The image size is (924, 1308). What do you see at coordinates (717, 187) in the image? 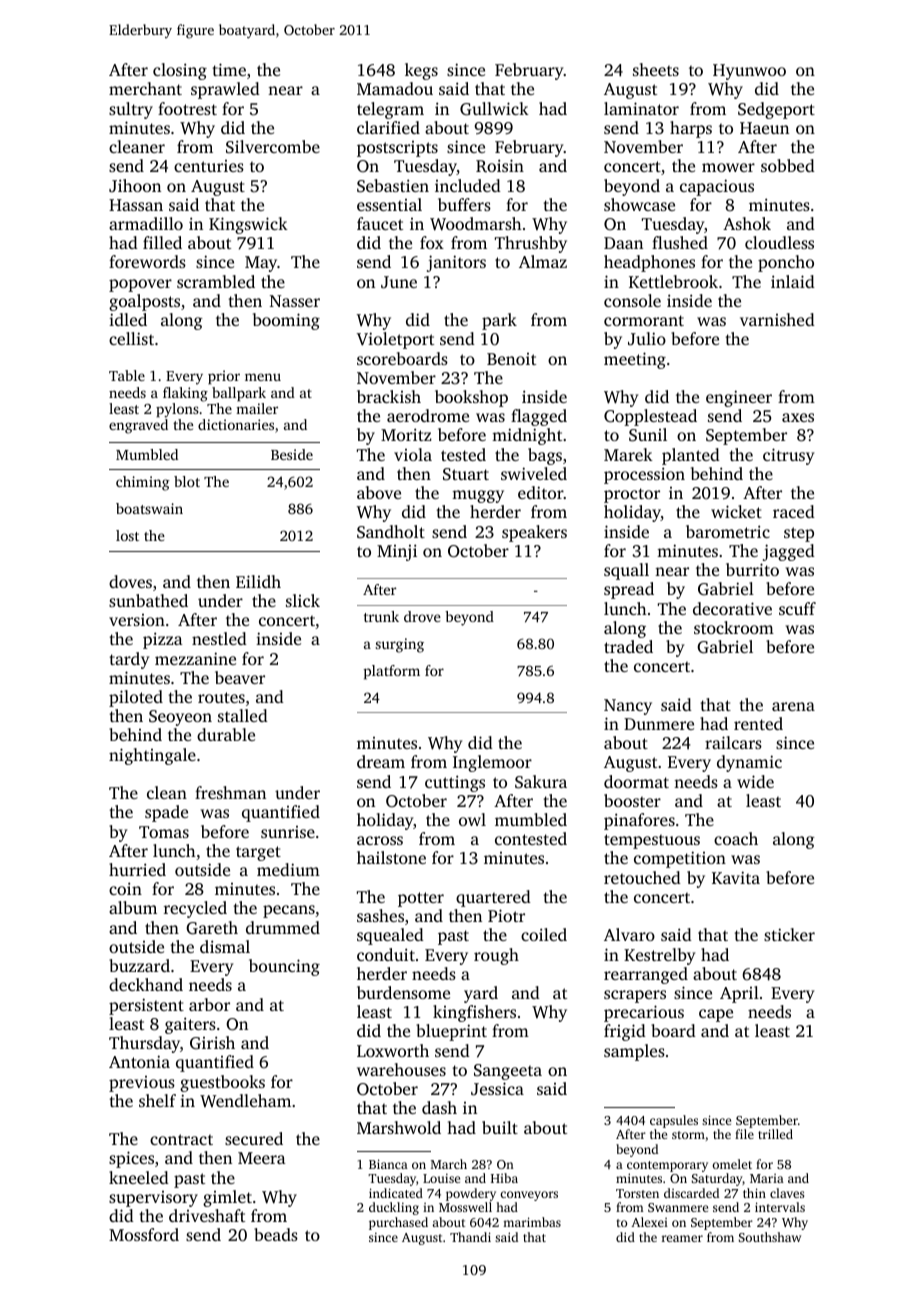
I see `capacious` at bounding box center [717, 187].
